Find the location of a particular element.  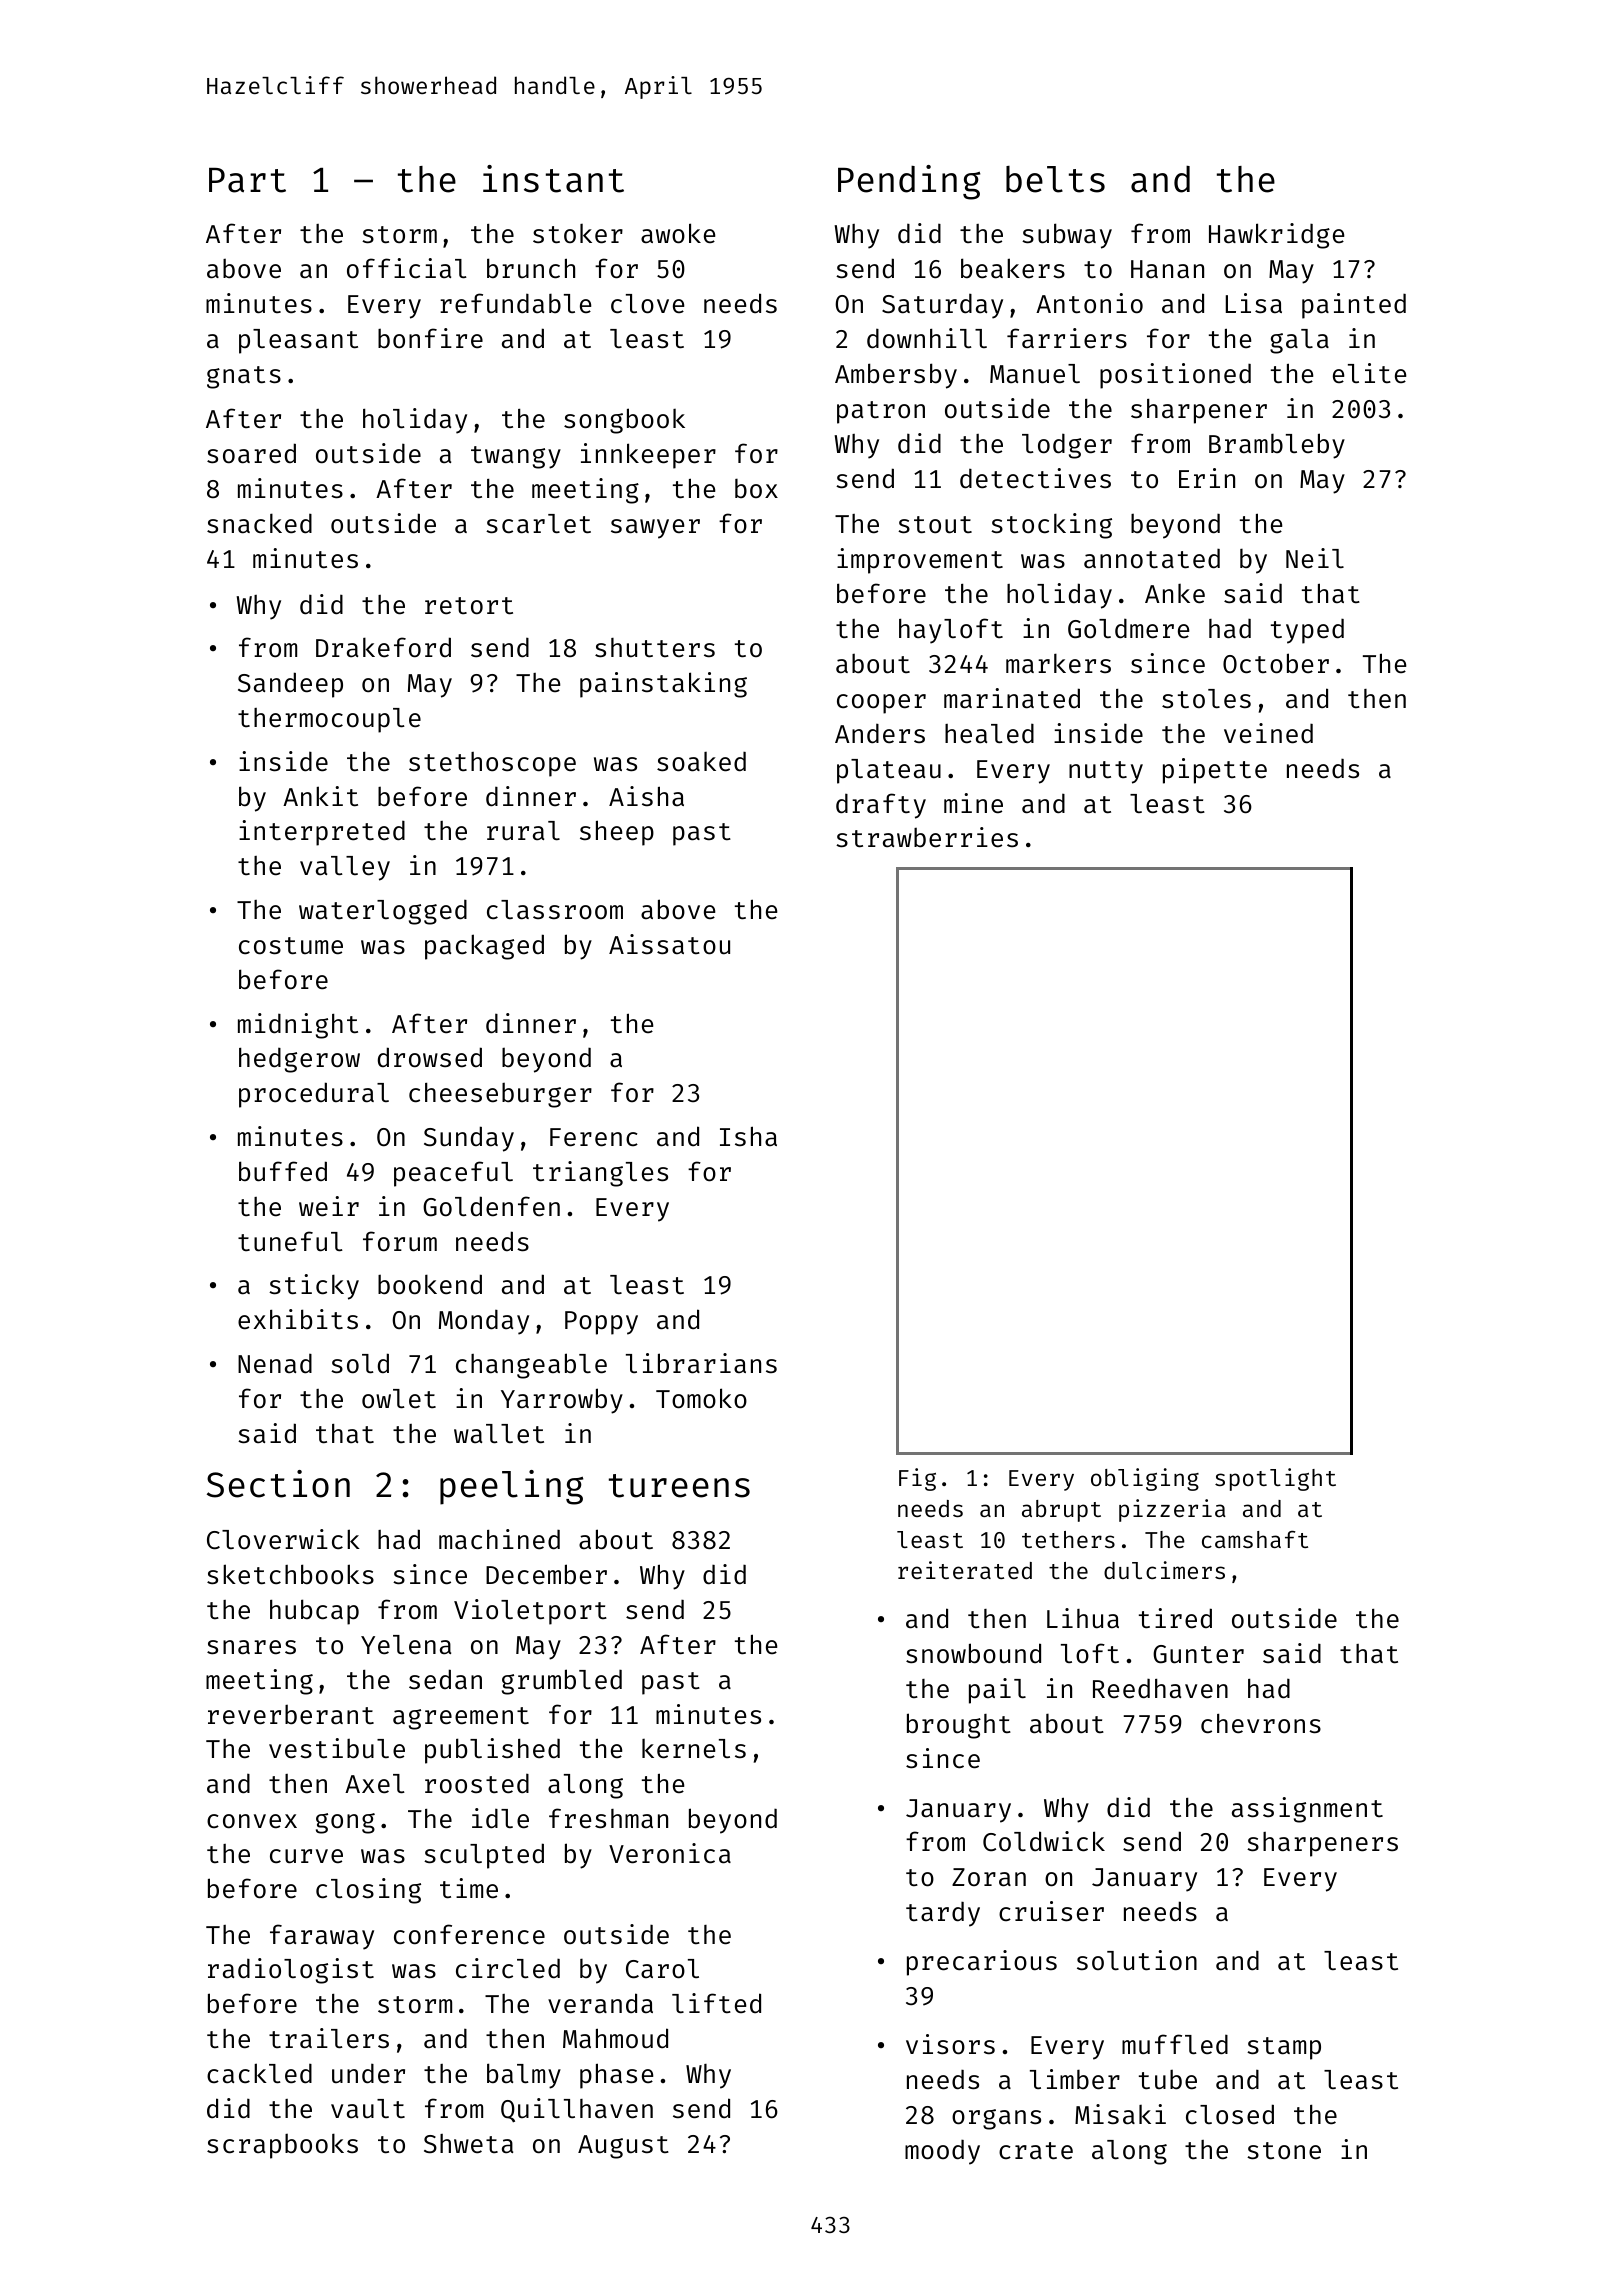

tethers is located at coordinates (1068, 1539).
